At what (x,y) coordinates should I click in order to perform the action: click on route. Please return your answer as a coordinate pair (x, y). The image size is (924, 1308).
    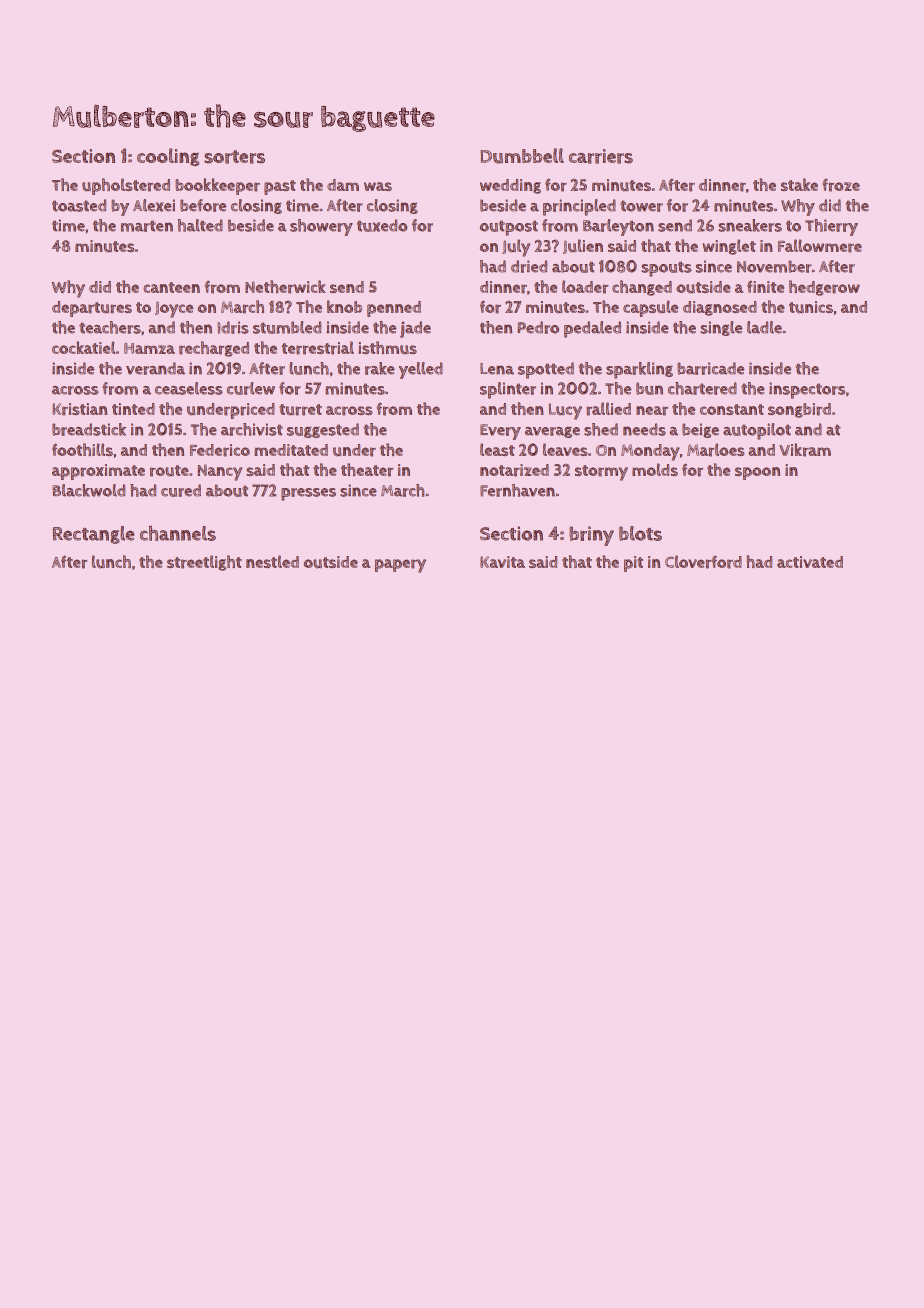
    Looking at the image, I should click on (169, 471).
